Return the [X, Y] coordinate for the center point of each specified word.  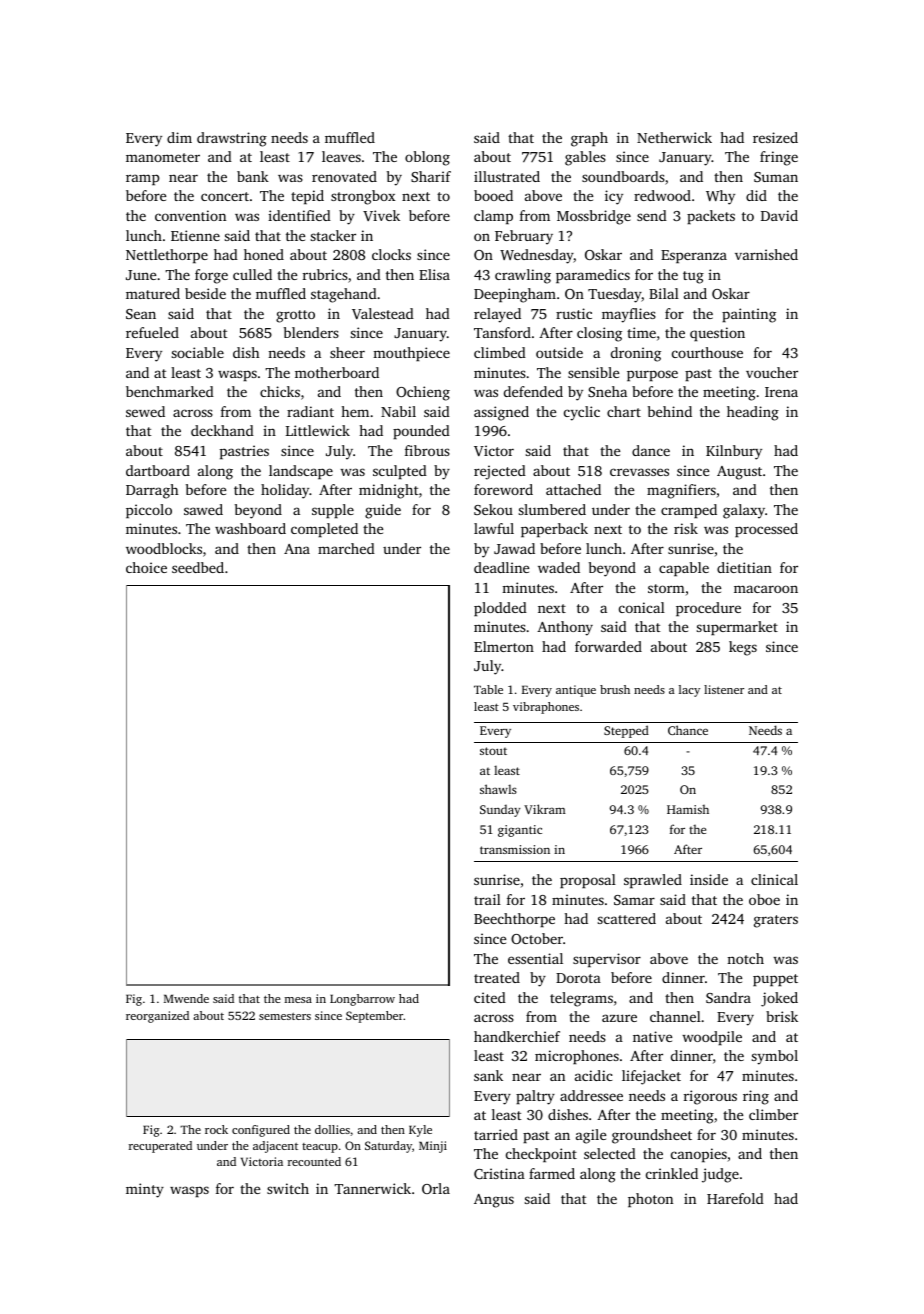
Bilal [664, 293]
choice [146, 567]
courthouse [707, 352]
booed [493, 195]
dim [179, 137]
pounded [421, 432]
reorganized [157, 1017]
